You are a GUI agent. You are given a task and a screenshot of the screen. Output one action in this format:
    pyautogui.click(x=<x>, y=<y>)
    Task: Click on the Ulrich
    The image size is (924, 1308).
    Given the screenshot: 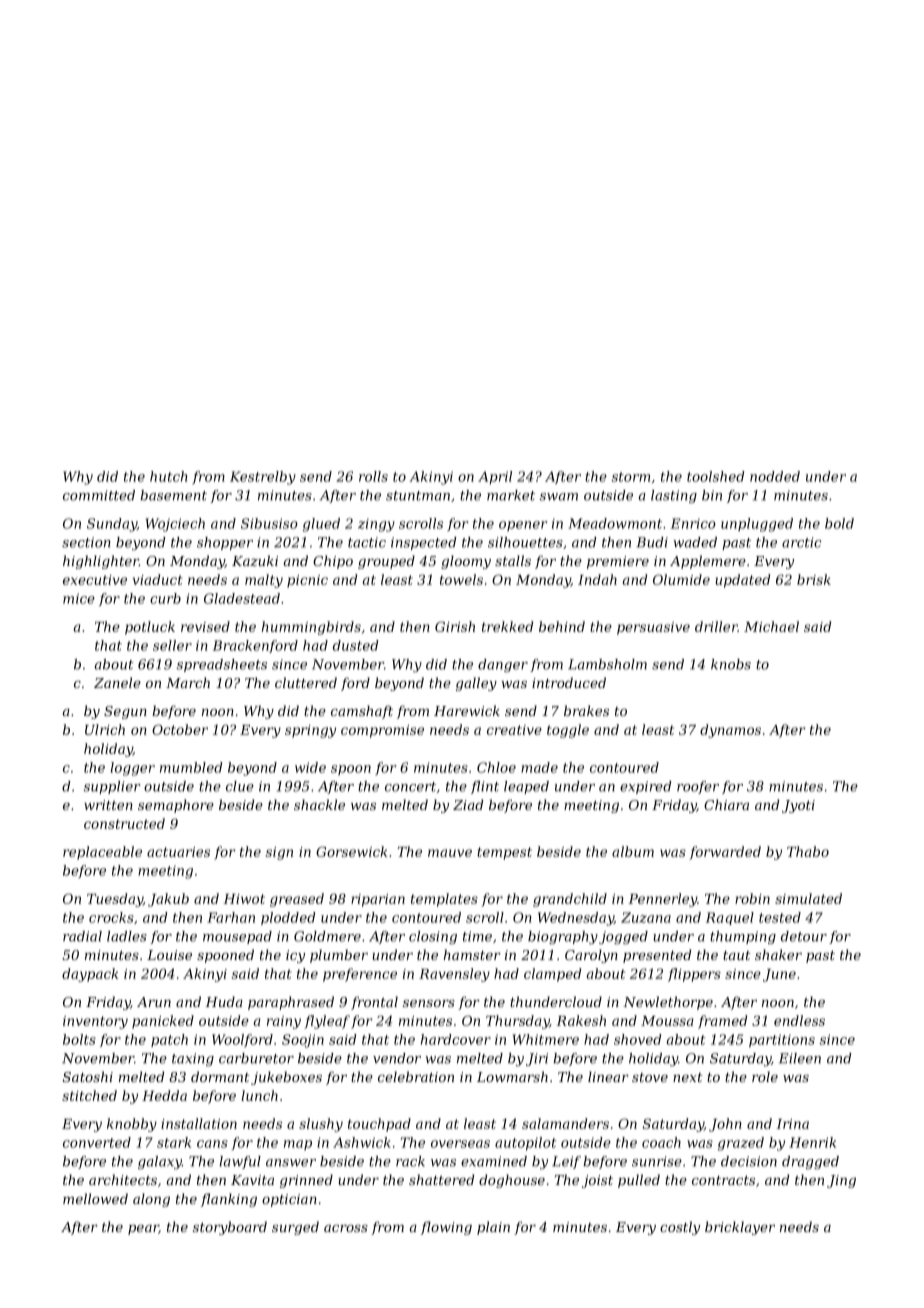 What is the action you would take?
    pyautogui.click(x=105, y=729)
